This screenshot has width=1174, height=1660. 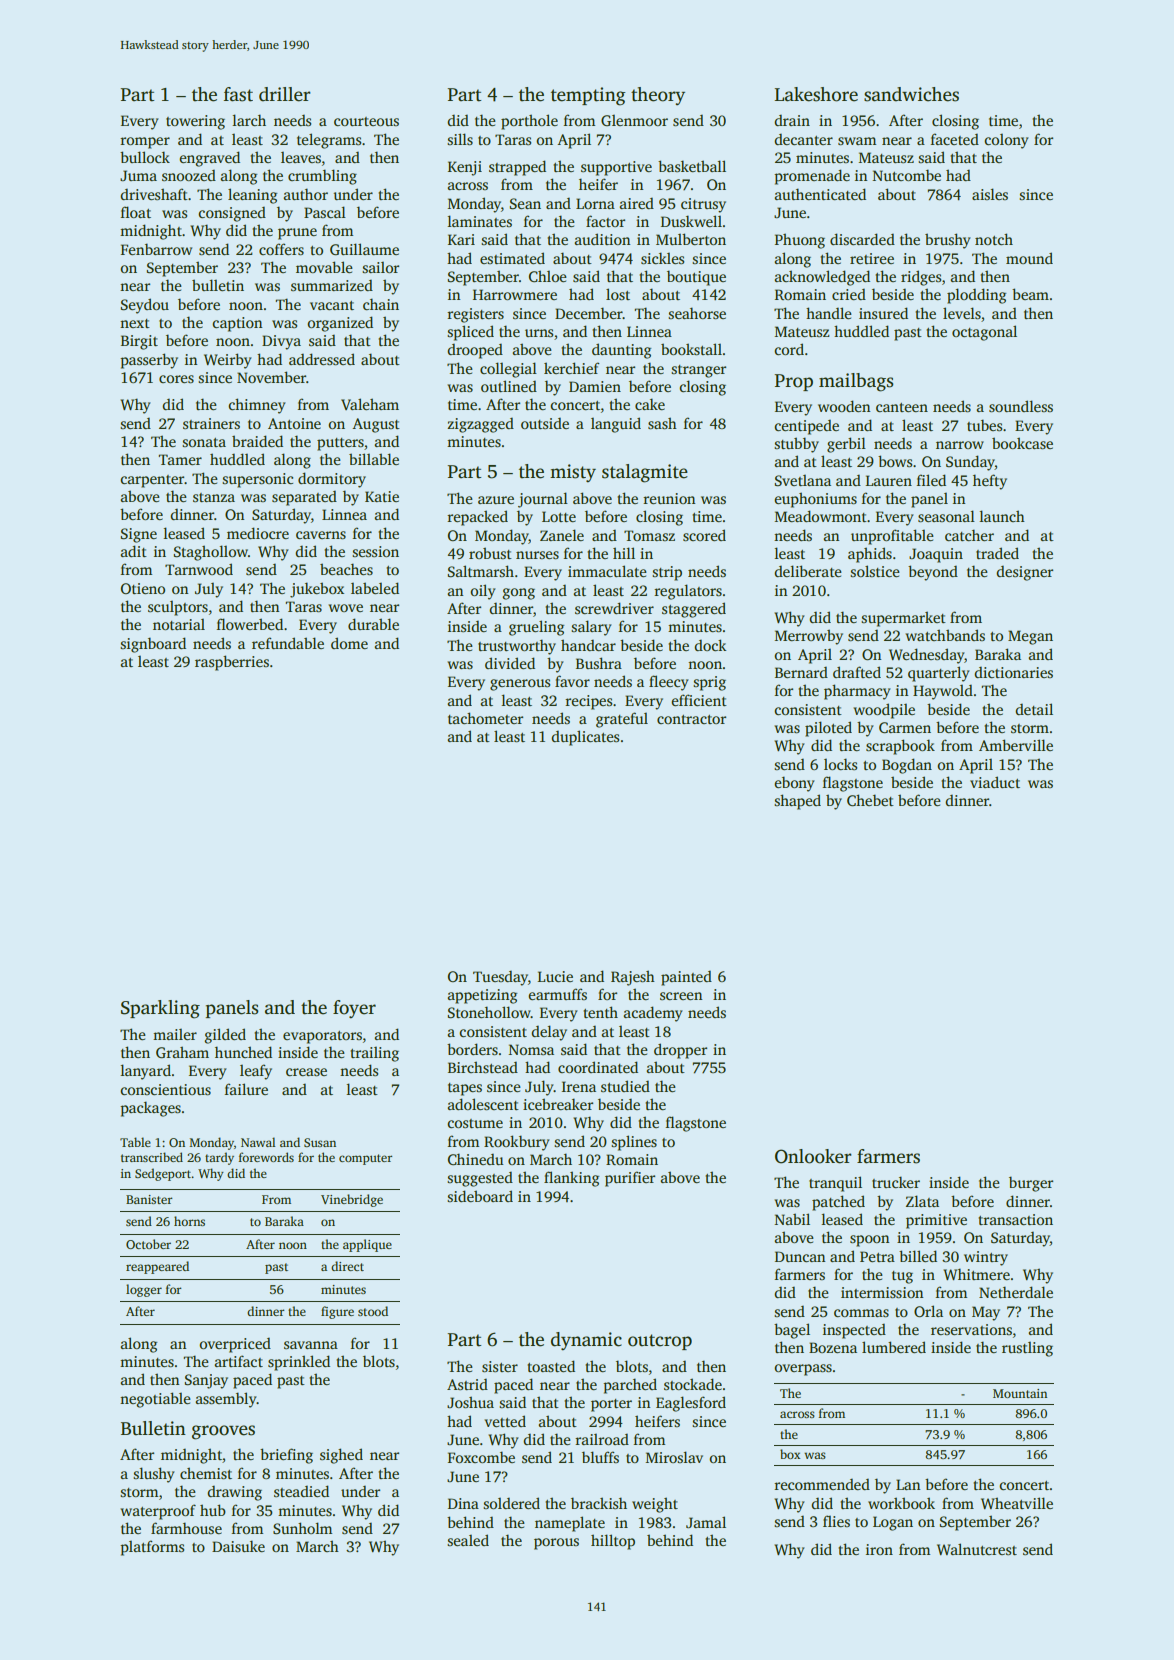 I want to click on fast, so click(x=238, y=94).
